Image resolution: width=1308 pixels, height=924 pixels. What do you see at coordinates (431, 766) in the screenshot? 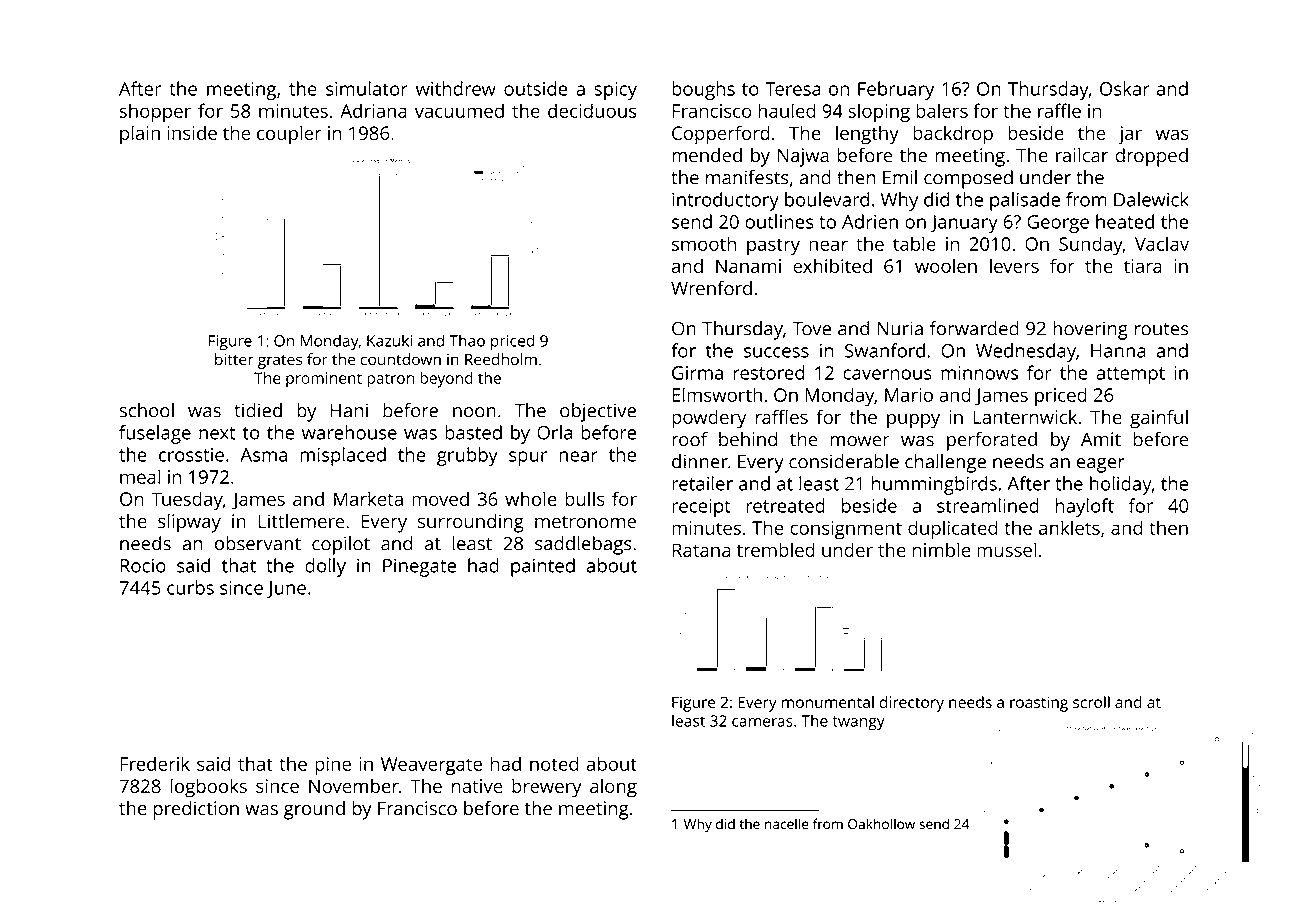
I see `Weavergate` at bounding box center [431, 766].
